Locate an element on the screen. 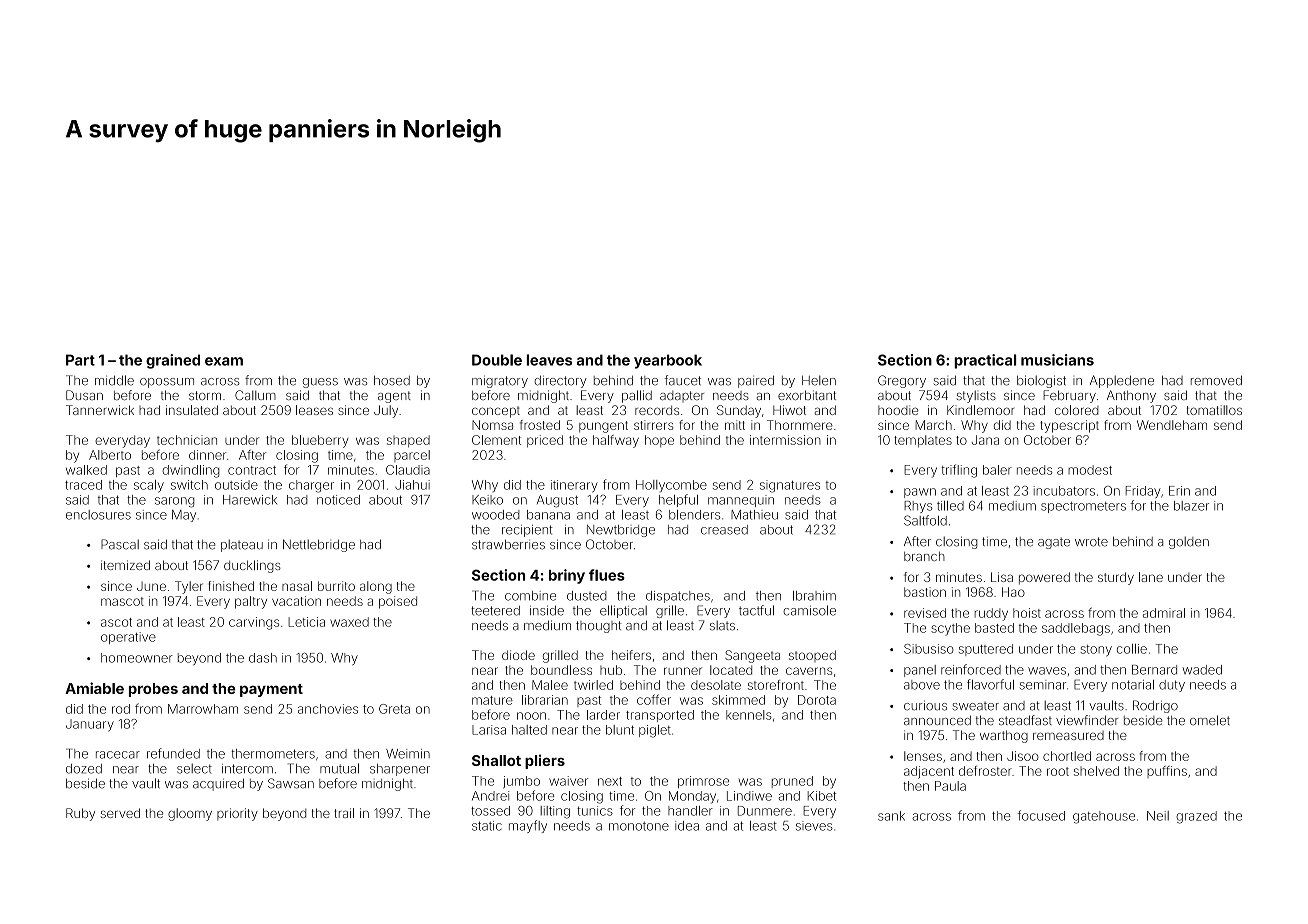 This screenshot has height=924, width=1308. leaves is located at coordinates (549, 360).
